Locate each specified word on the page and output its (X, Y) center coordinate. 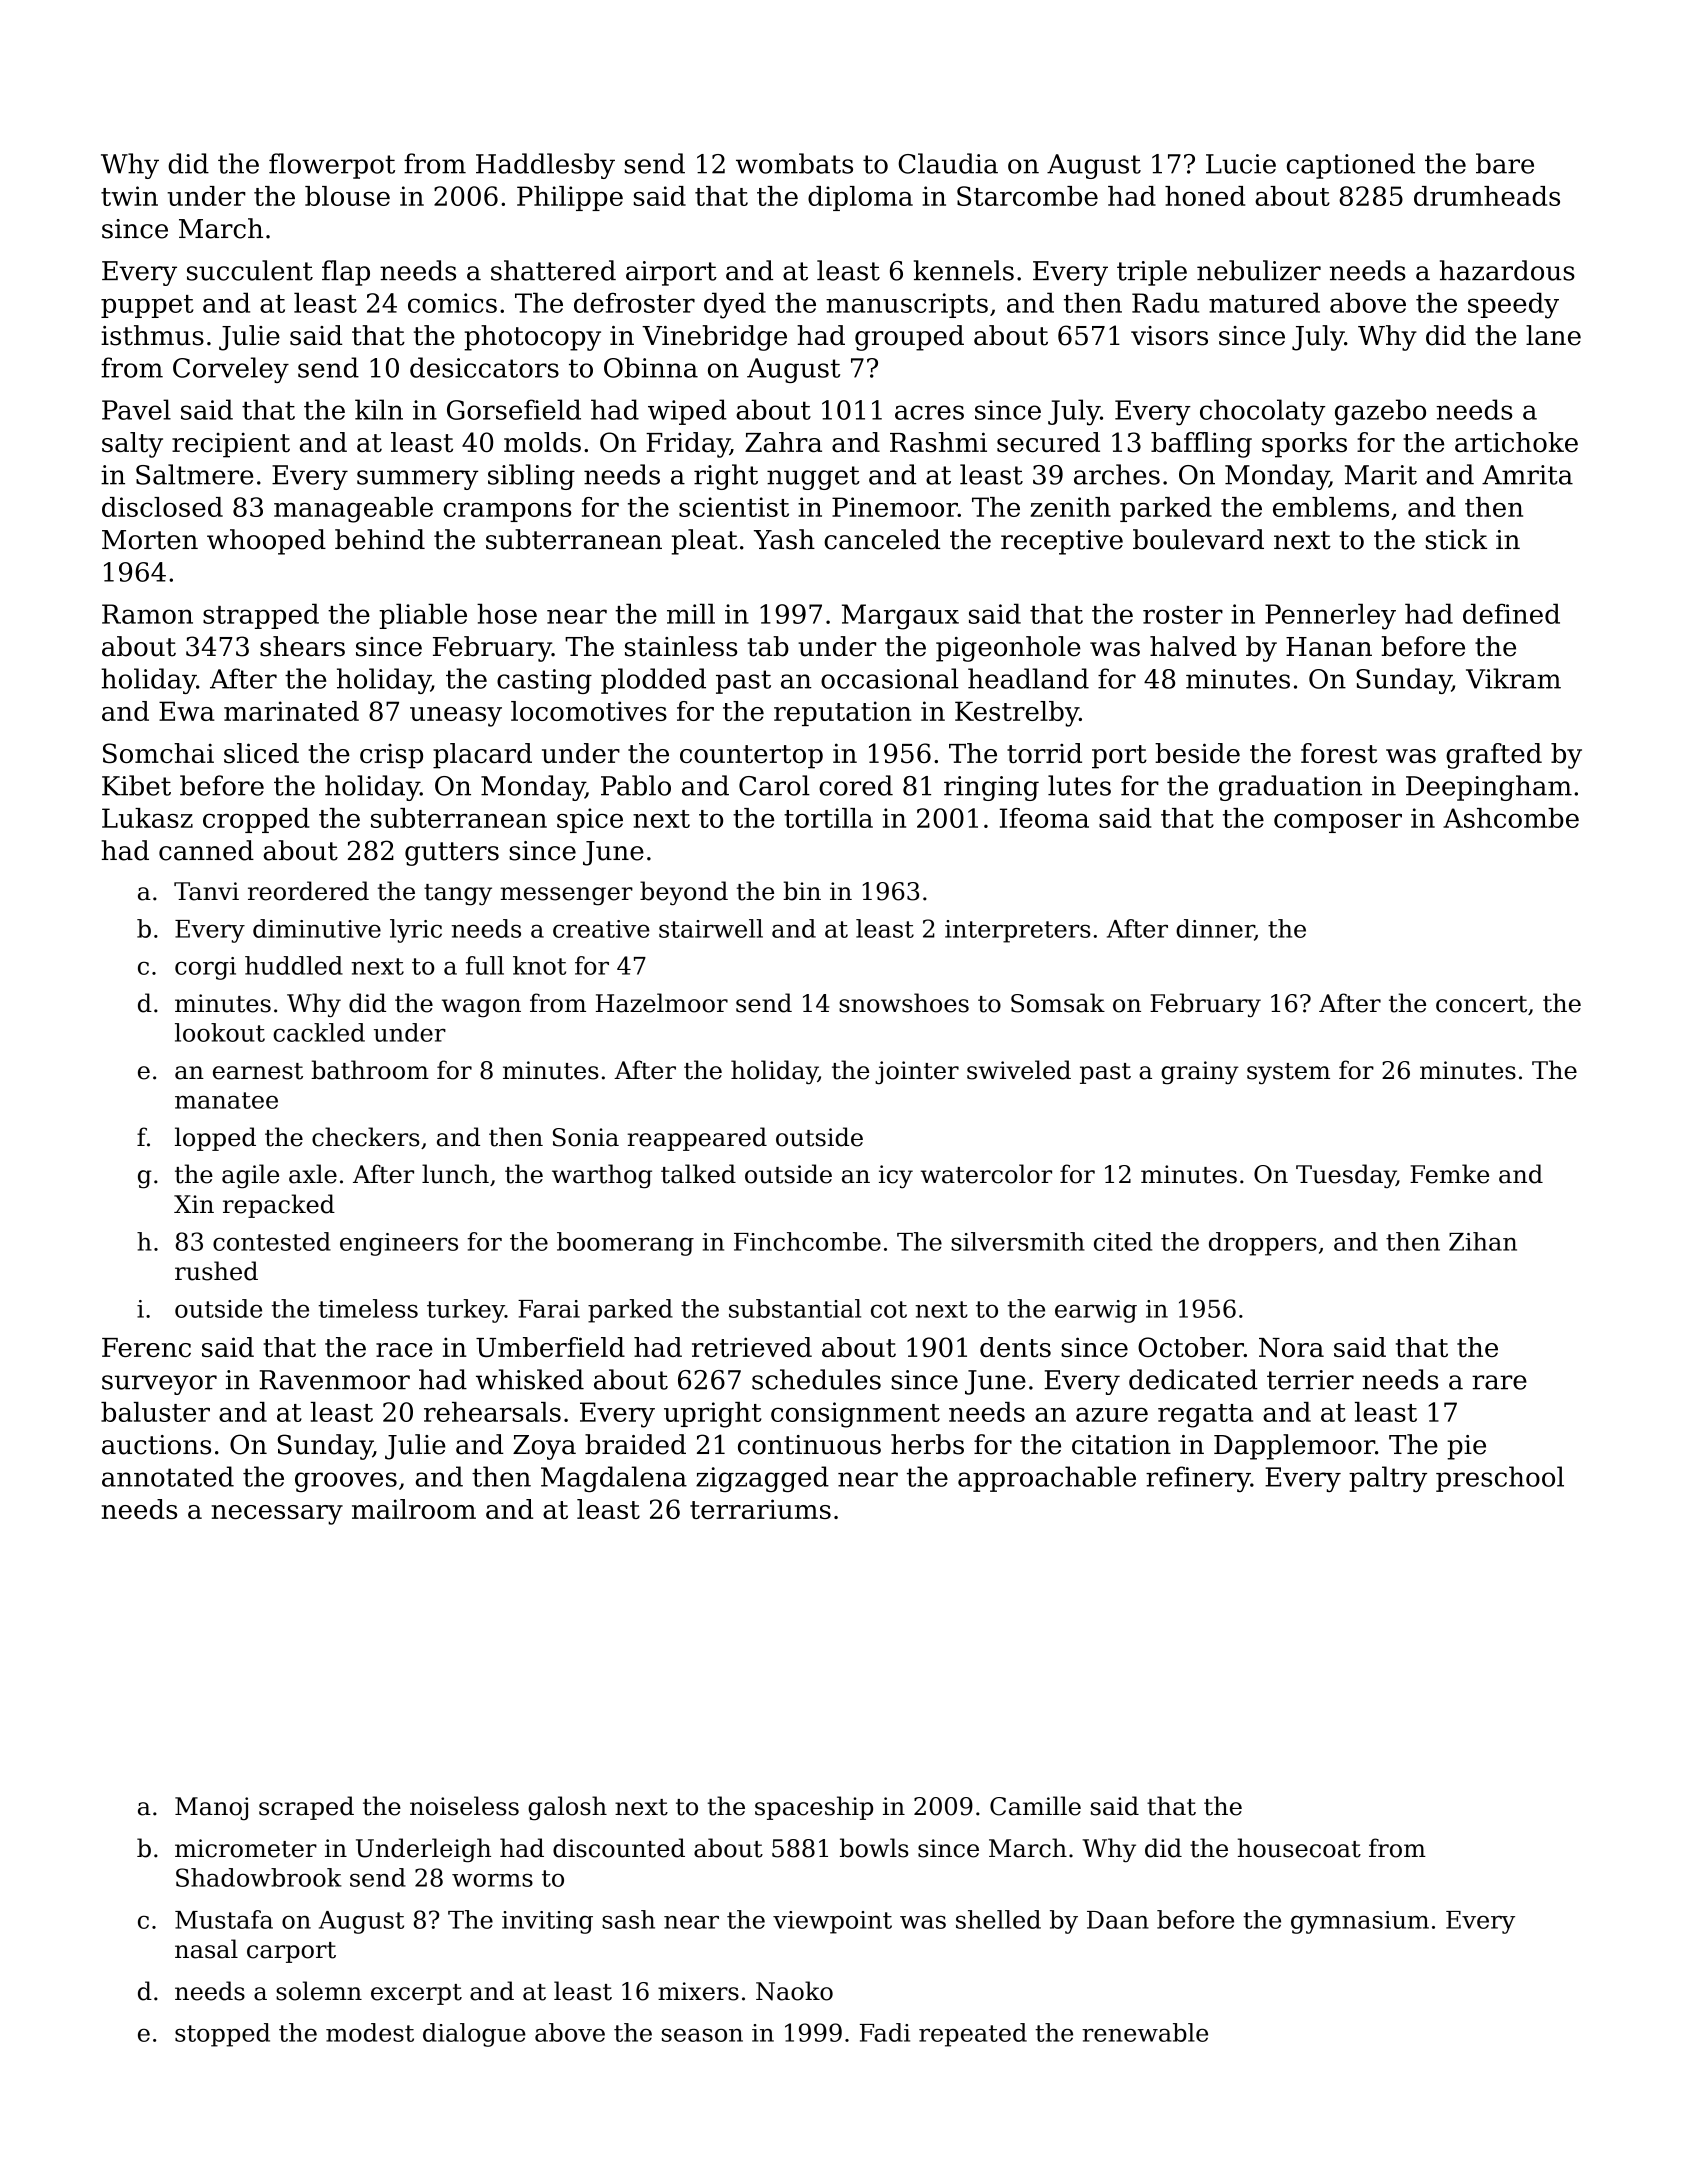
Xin (194, 1204)
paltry (1388, 1479)
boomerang (625, 1244)
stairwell (711, 928)
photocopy (532, 338)
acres (929, 412)
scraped (306, 1808)
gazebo (1380, 412)
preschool (1500, 1479)
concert (1481, 1004)
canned (206, 850)
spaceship (814, 1808)
